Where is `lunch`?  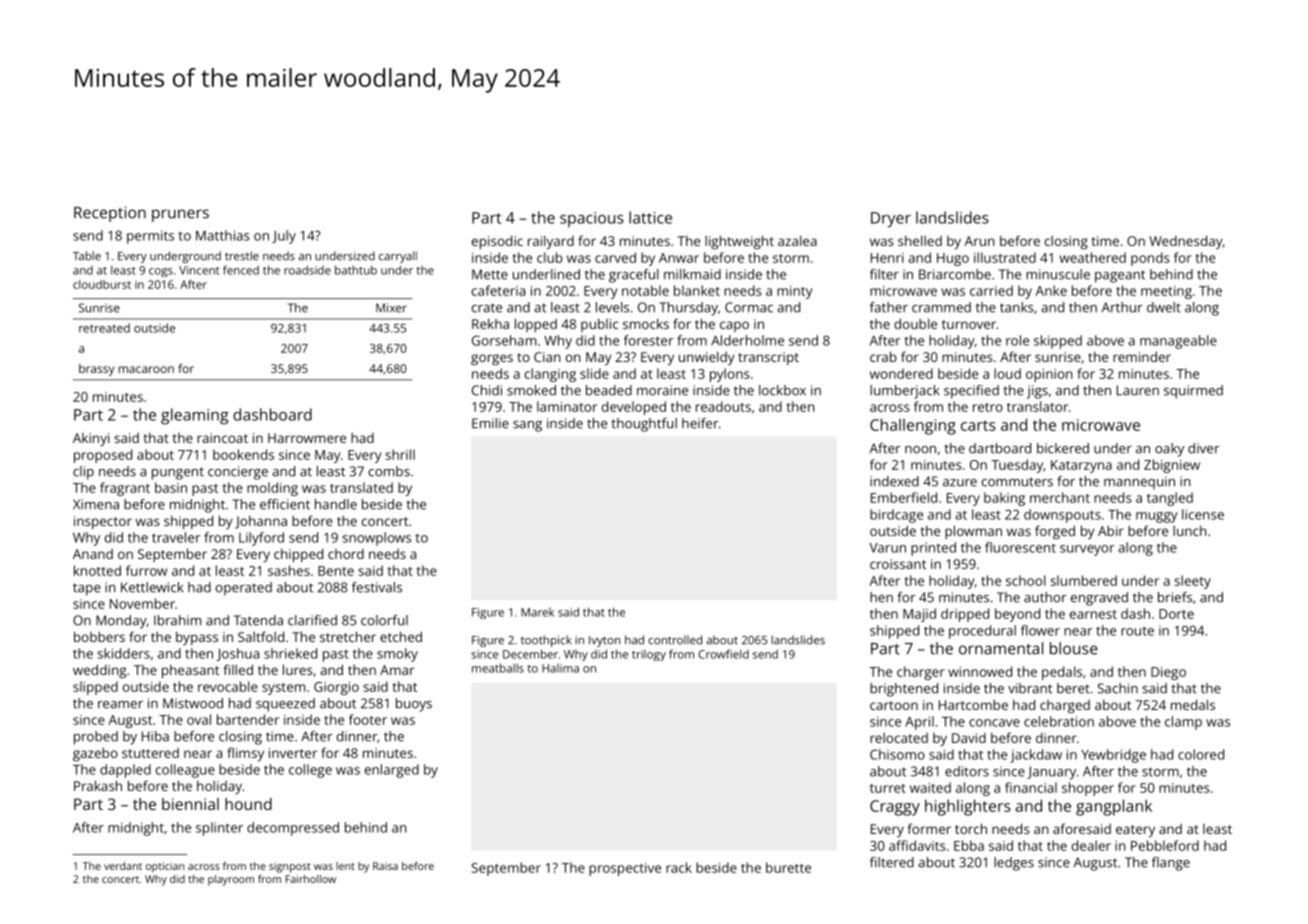
lunch is located at coordinates (1189, 530).
